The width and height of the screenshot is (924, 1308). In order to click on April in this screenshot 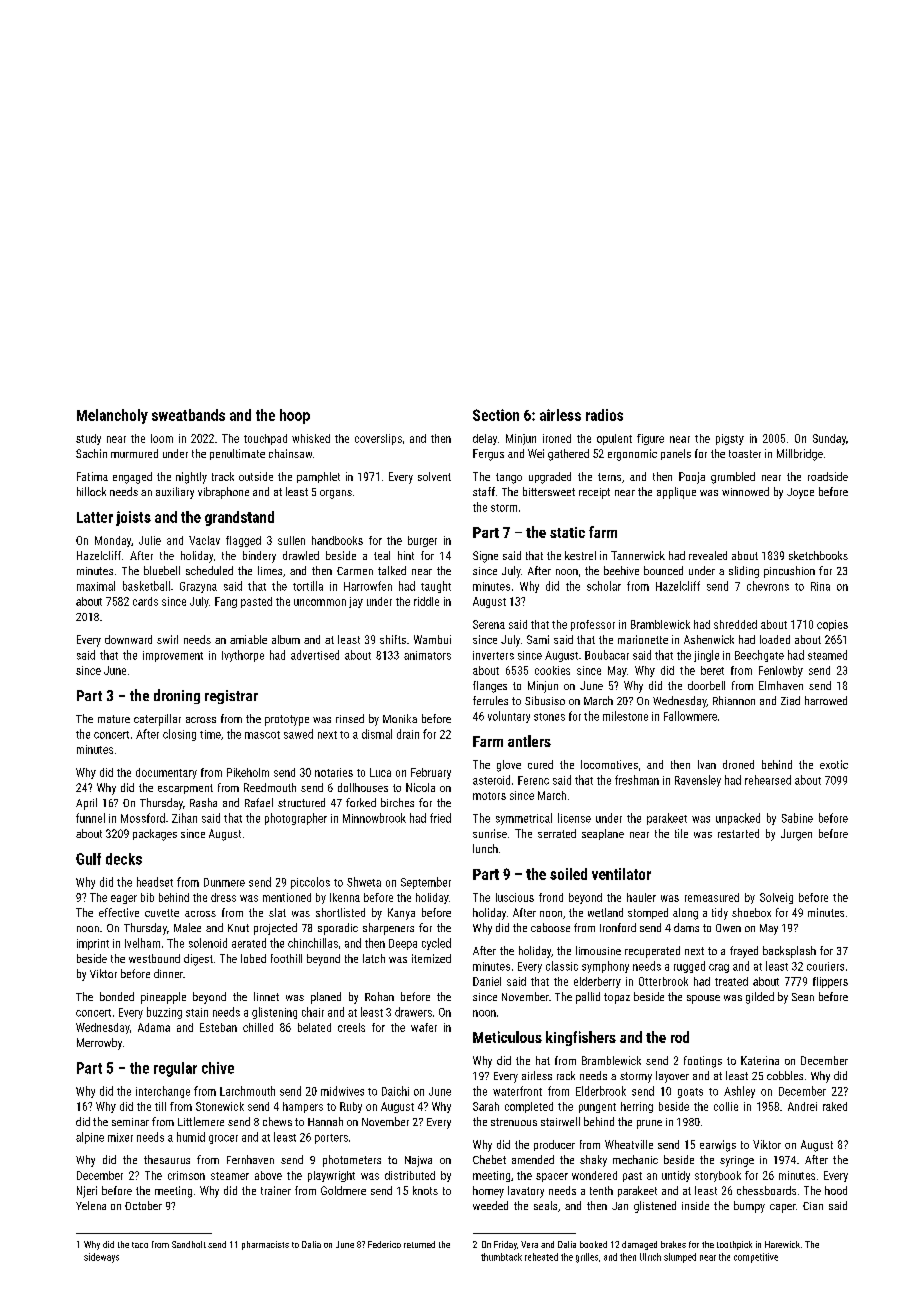, I will do `click(86, 804)`.
